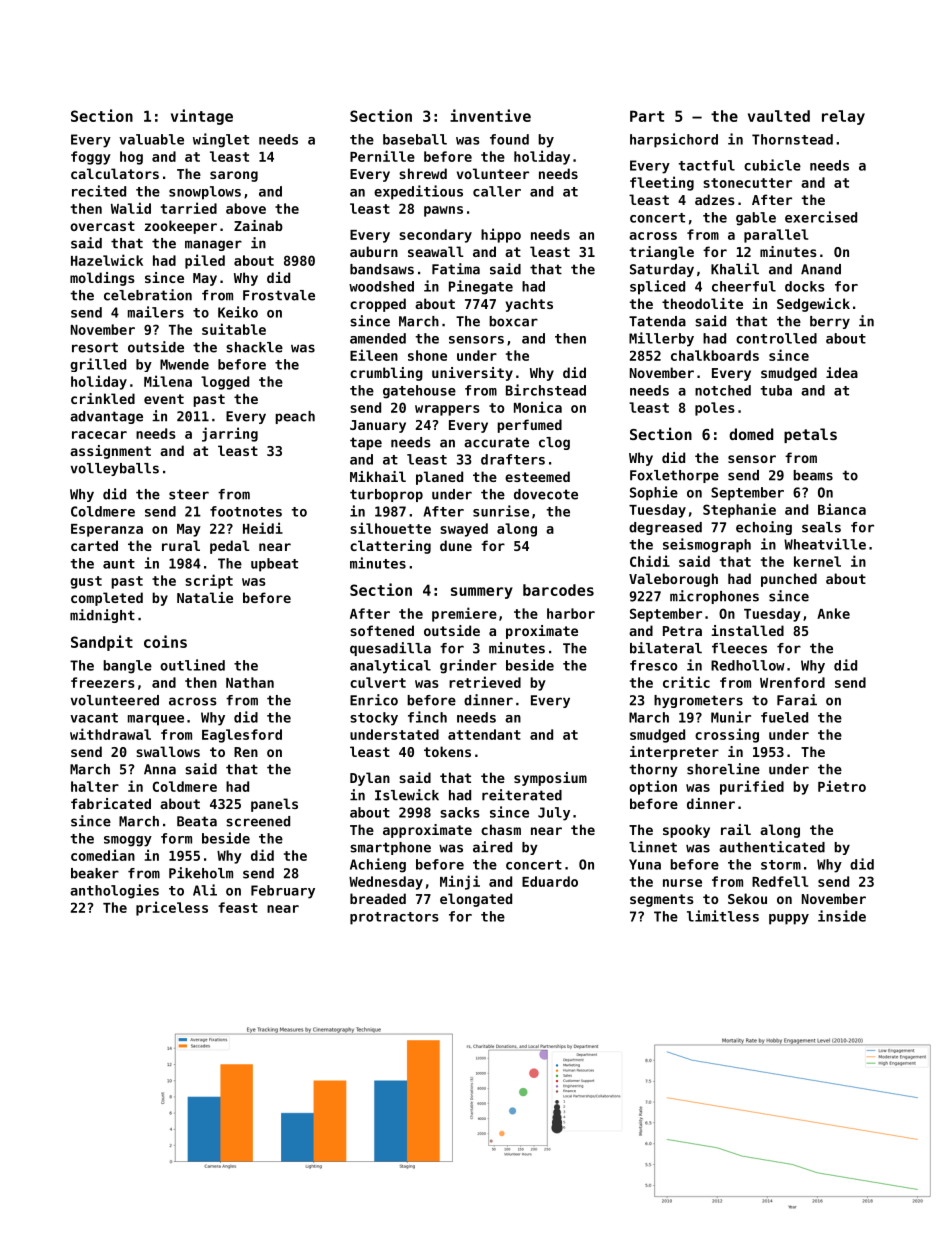 Image resolution: width=952 pixels, height=1233 pixels. Describe the element at coordinates (501, 511) in the screenshot. I see `sunrise` at that location.
